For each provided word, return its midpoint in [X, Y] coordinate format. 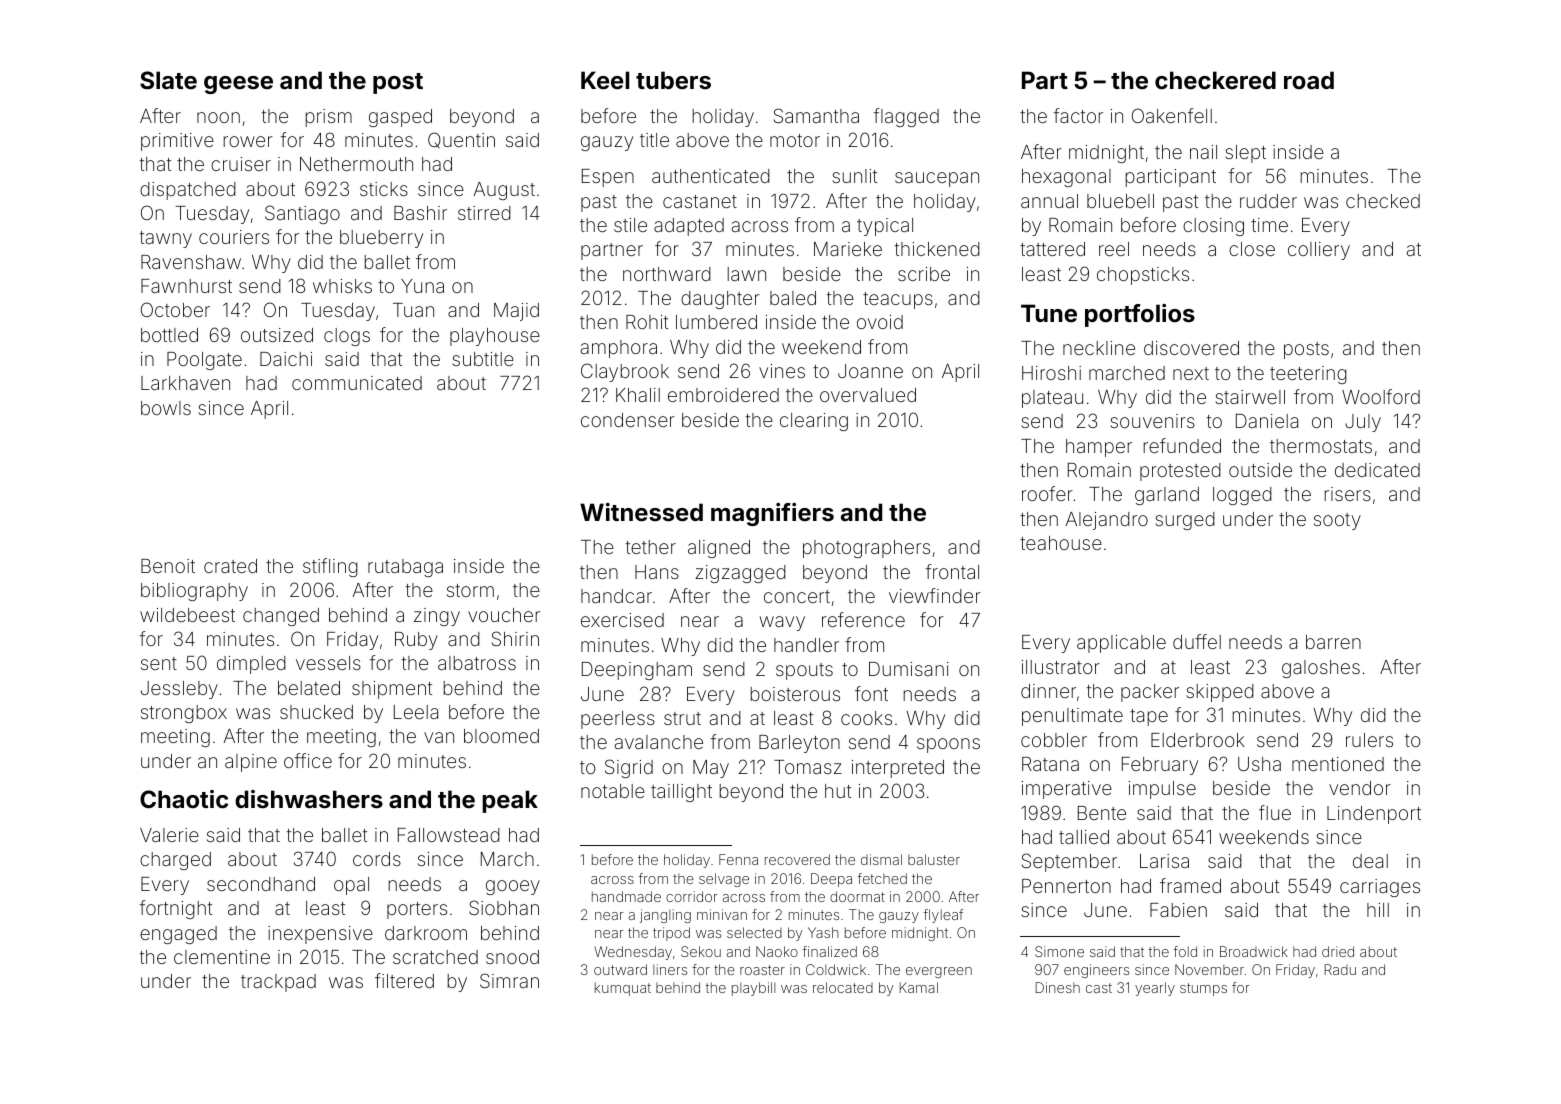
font [871, 693]
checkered [1215, 80]
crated [230, 566]
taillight [681, 793]
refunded [1182, 445]
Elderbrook [1197, 740]
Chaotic [184, 799]
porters [417, 910]
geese [238, 85]
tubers [673, 80]
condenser [628, 420]
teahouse [1061, 543]
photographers [866, 549]
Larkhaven [185, 383]
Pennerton [1066, 886]
